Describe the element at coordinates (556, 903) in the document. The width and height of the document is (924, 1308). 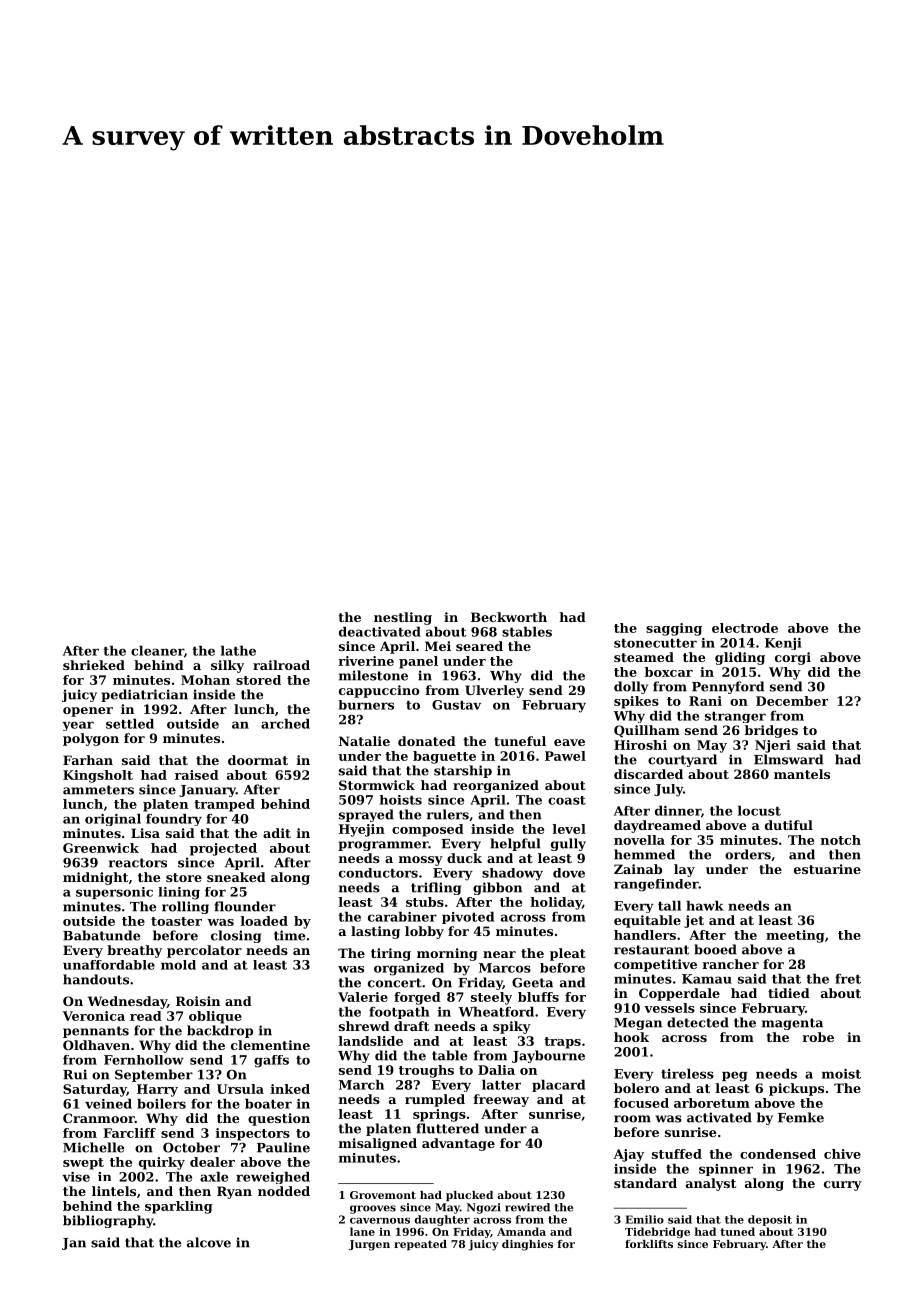
I see `holiday` at that location.
